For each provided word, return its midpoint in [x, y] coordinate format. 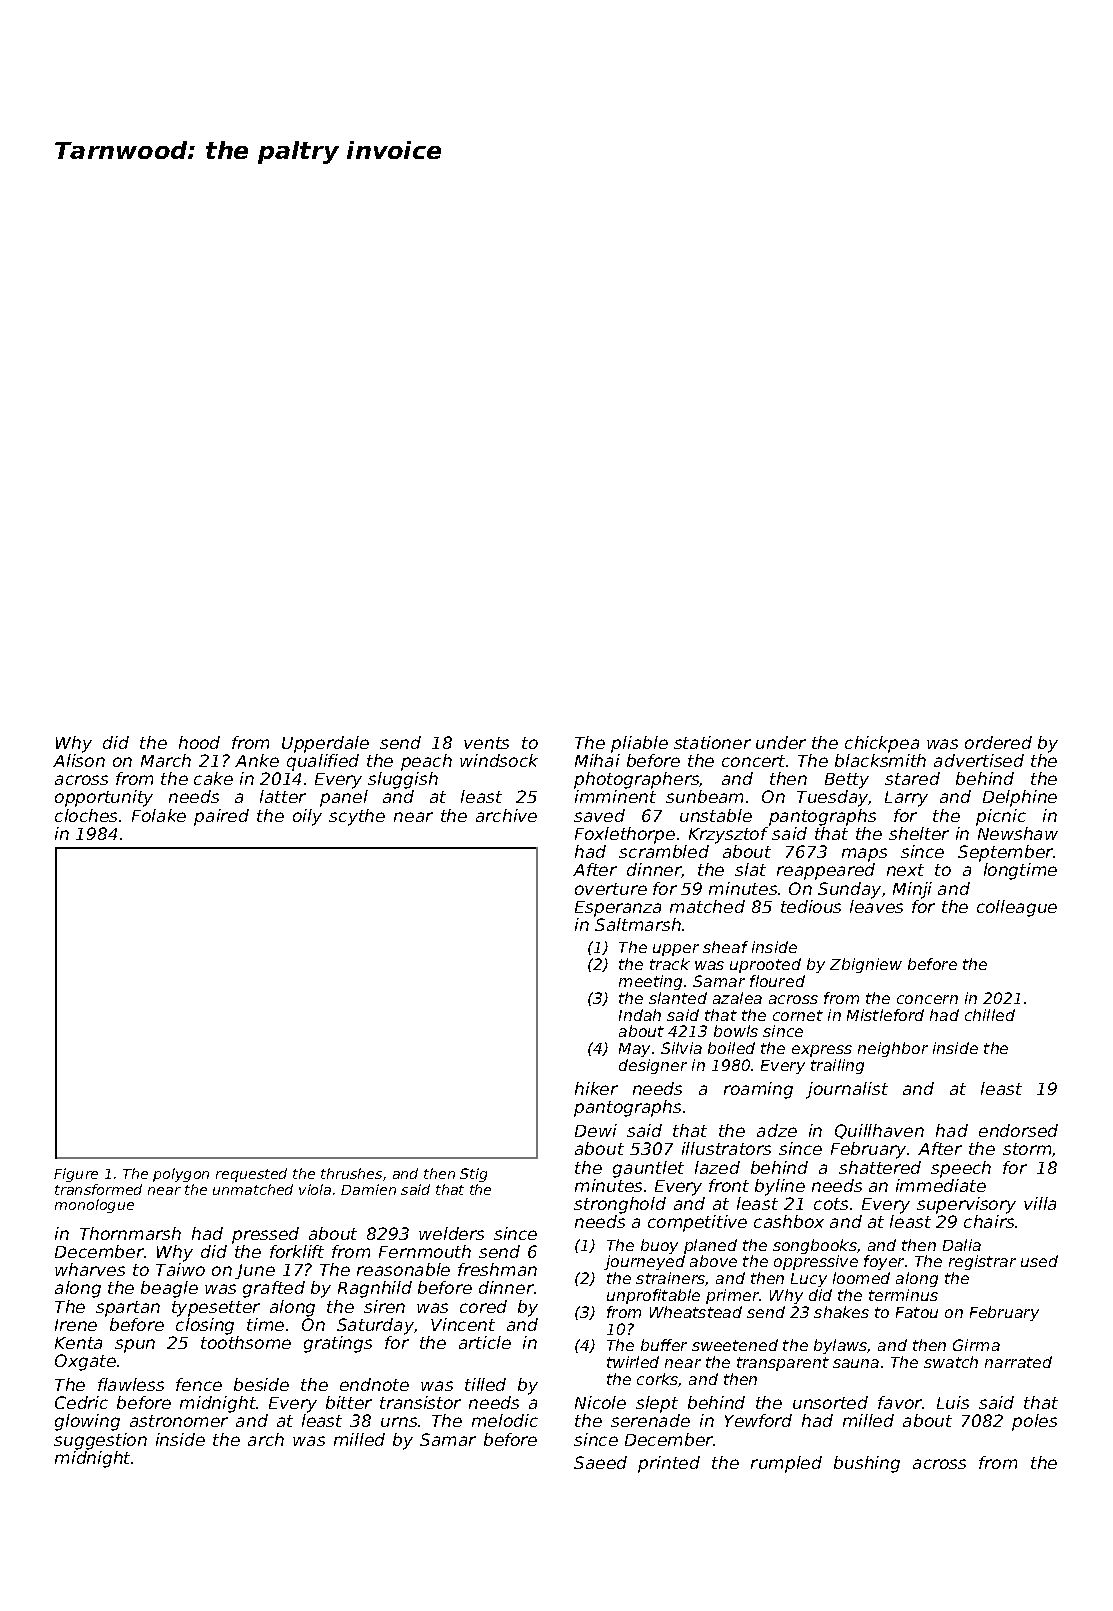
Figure [76, 1175]
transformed [98, 1189]
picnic [1001, 817]
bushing [867, 1464]
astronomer [179, 1421]
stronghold [620, 1205]
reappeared [826, 871]
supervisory [966, 1205]
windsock [499, 760]
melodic [505, 1420]
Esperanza [618, 909]
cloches [86, 815]
